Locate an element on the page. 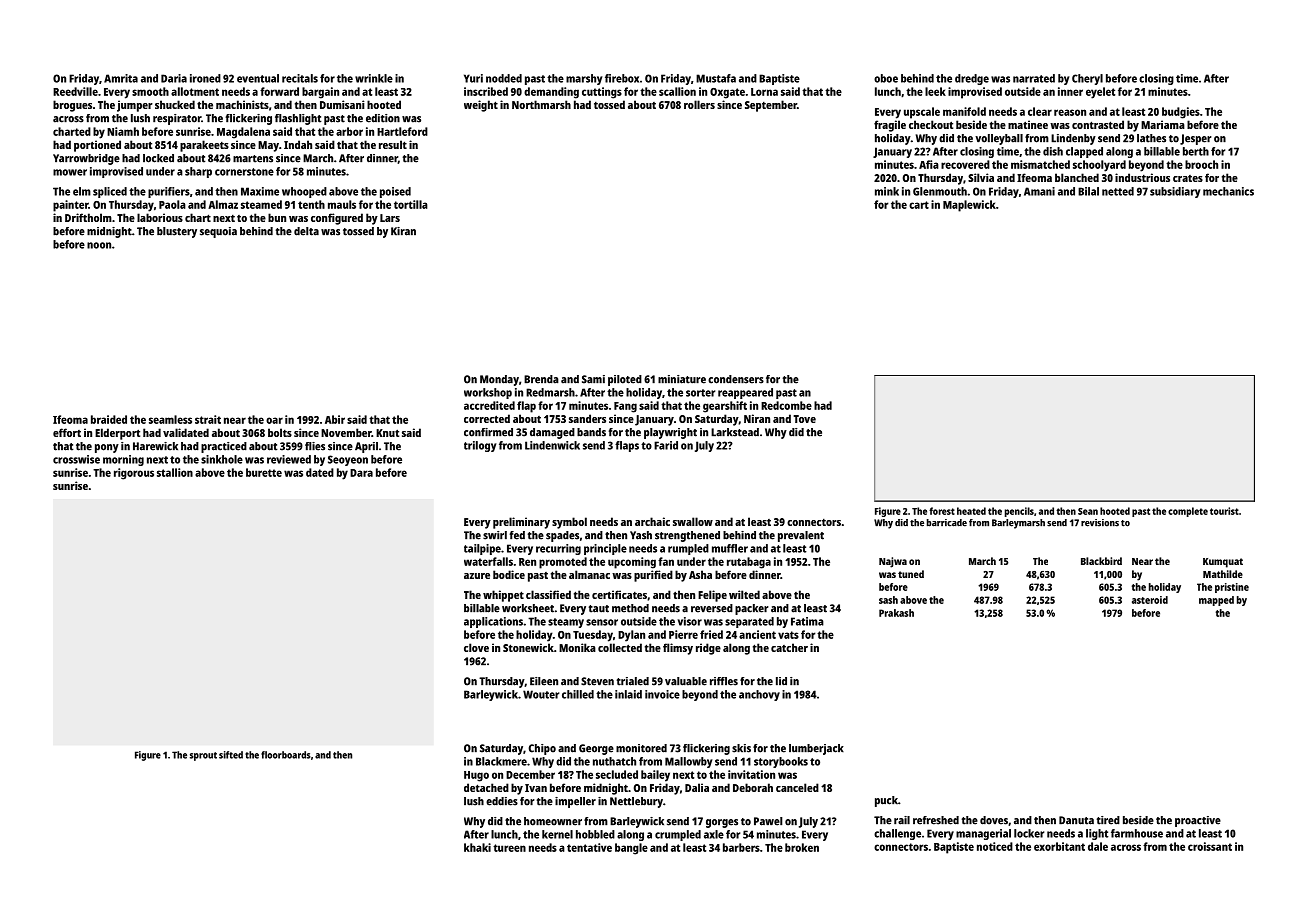 This image has width=1308, height=924. Stonewick is located at coordinates (528, 647).
